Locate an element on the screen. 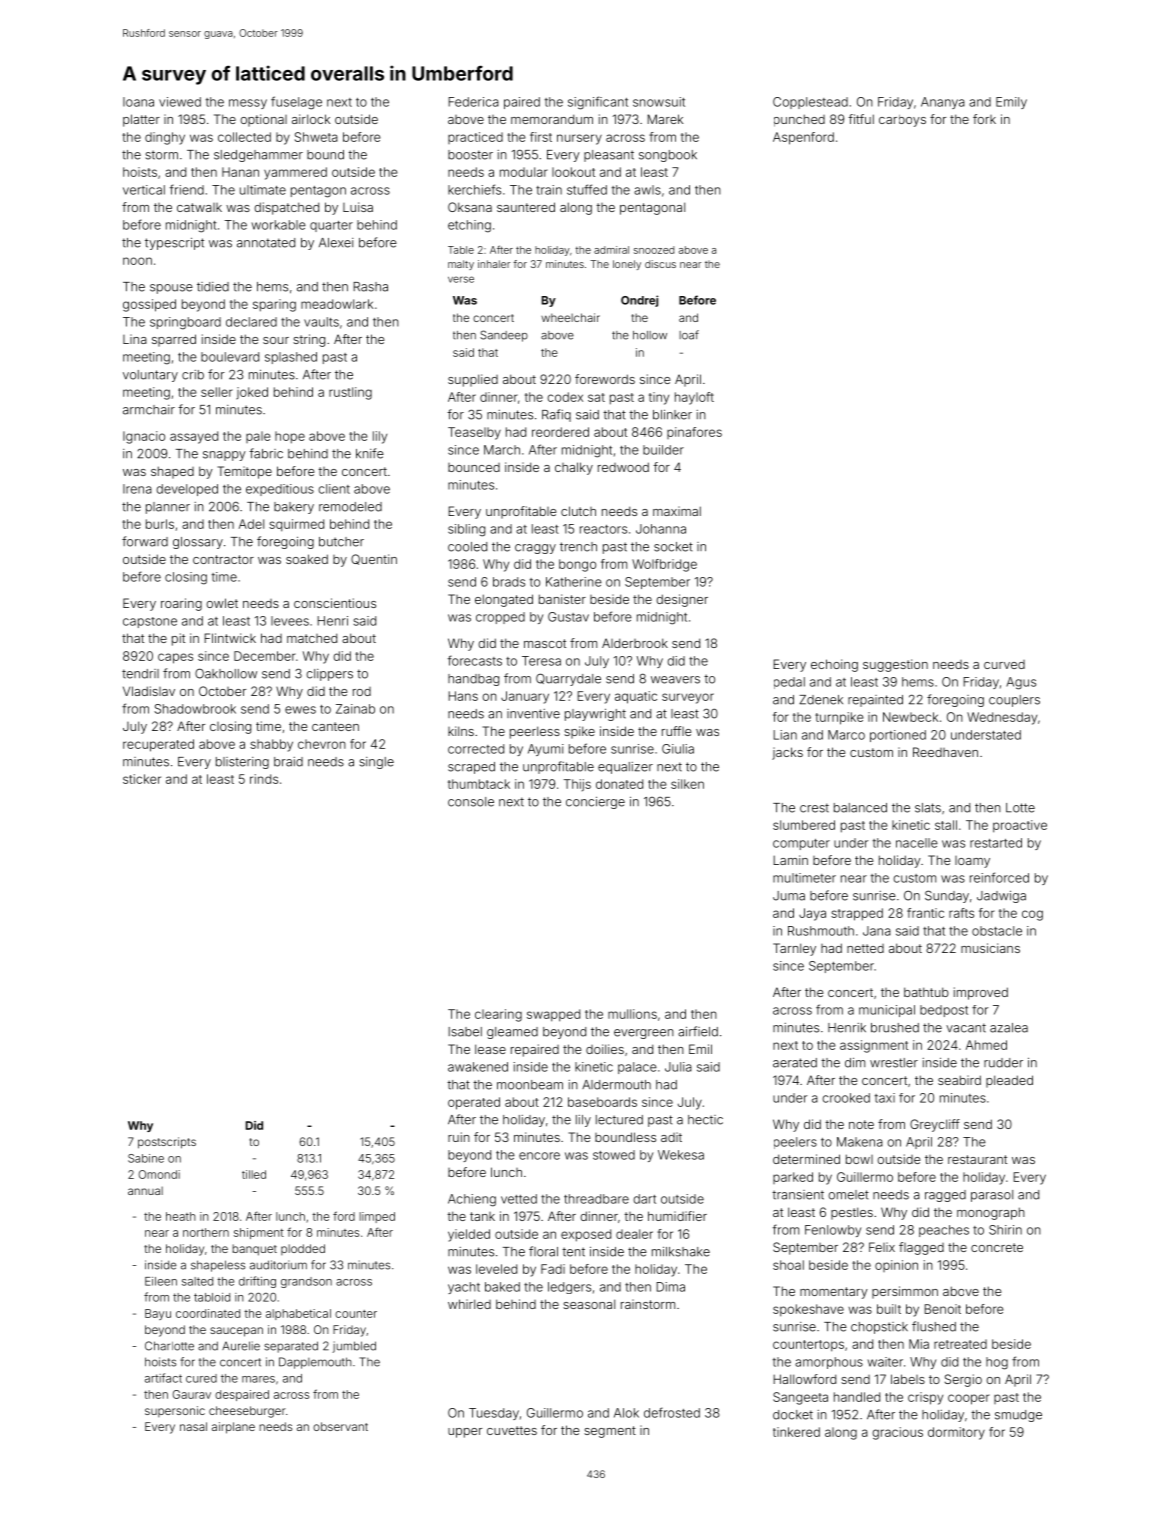 Image resolution: width=1173 pixels, height=1518 pixels. municipal is located at coordinates (887, 1011).
